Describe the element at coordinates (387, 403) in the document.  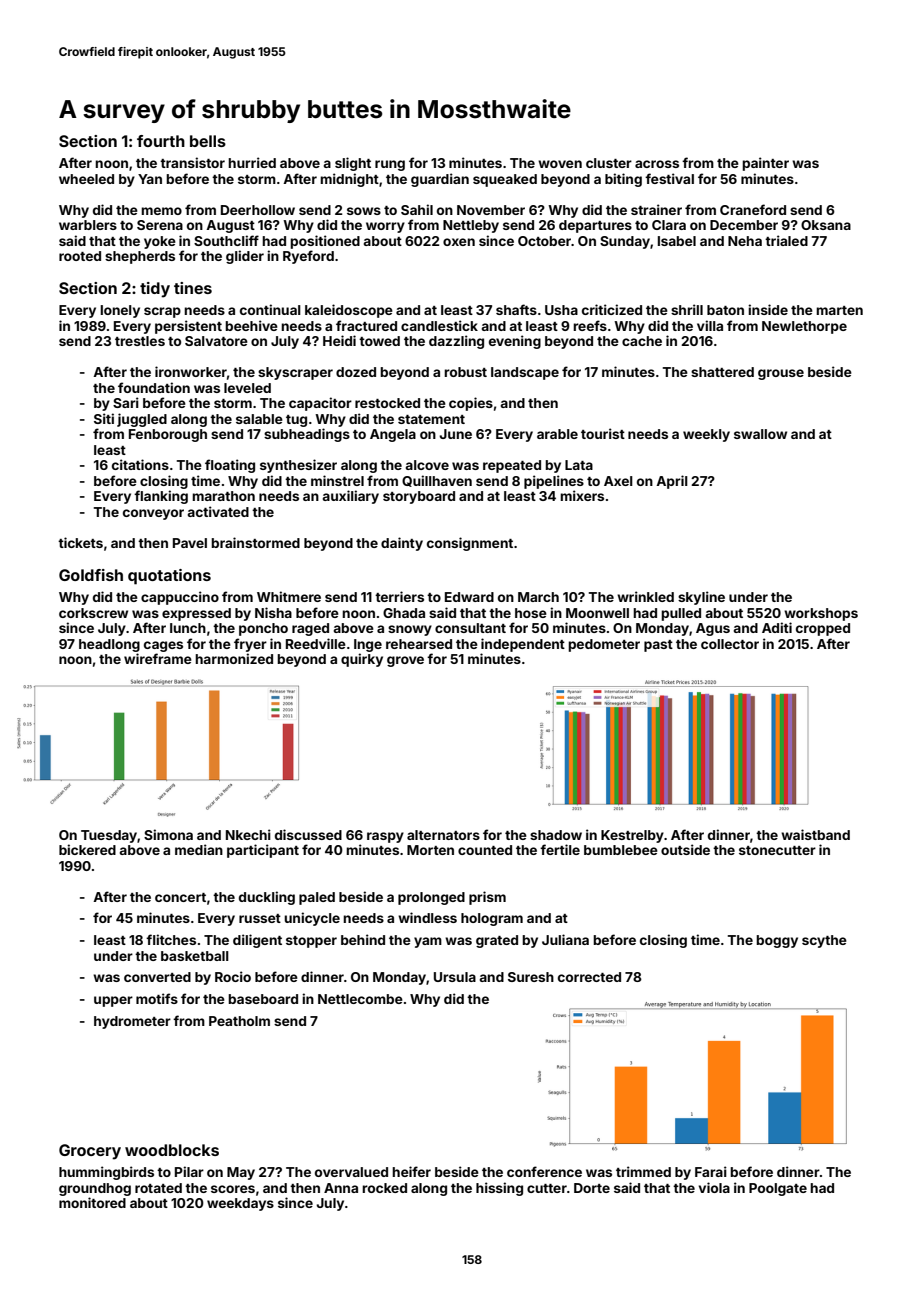
I see `restocked` at that location.
